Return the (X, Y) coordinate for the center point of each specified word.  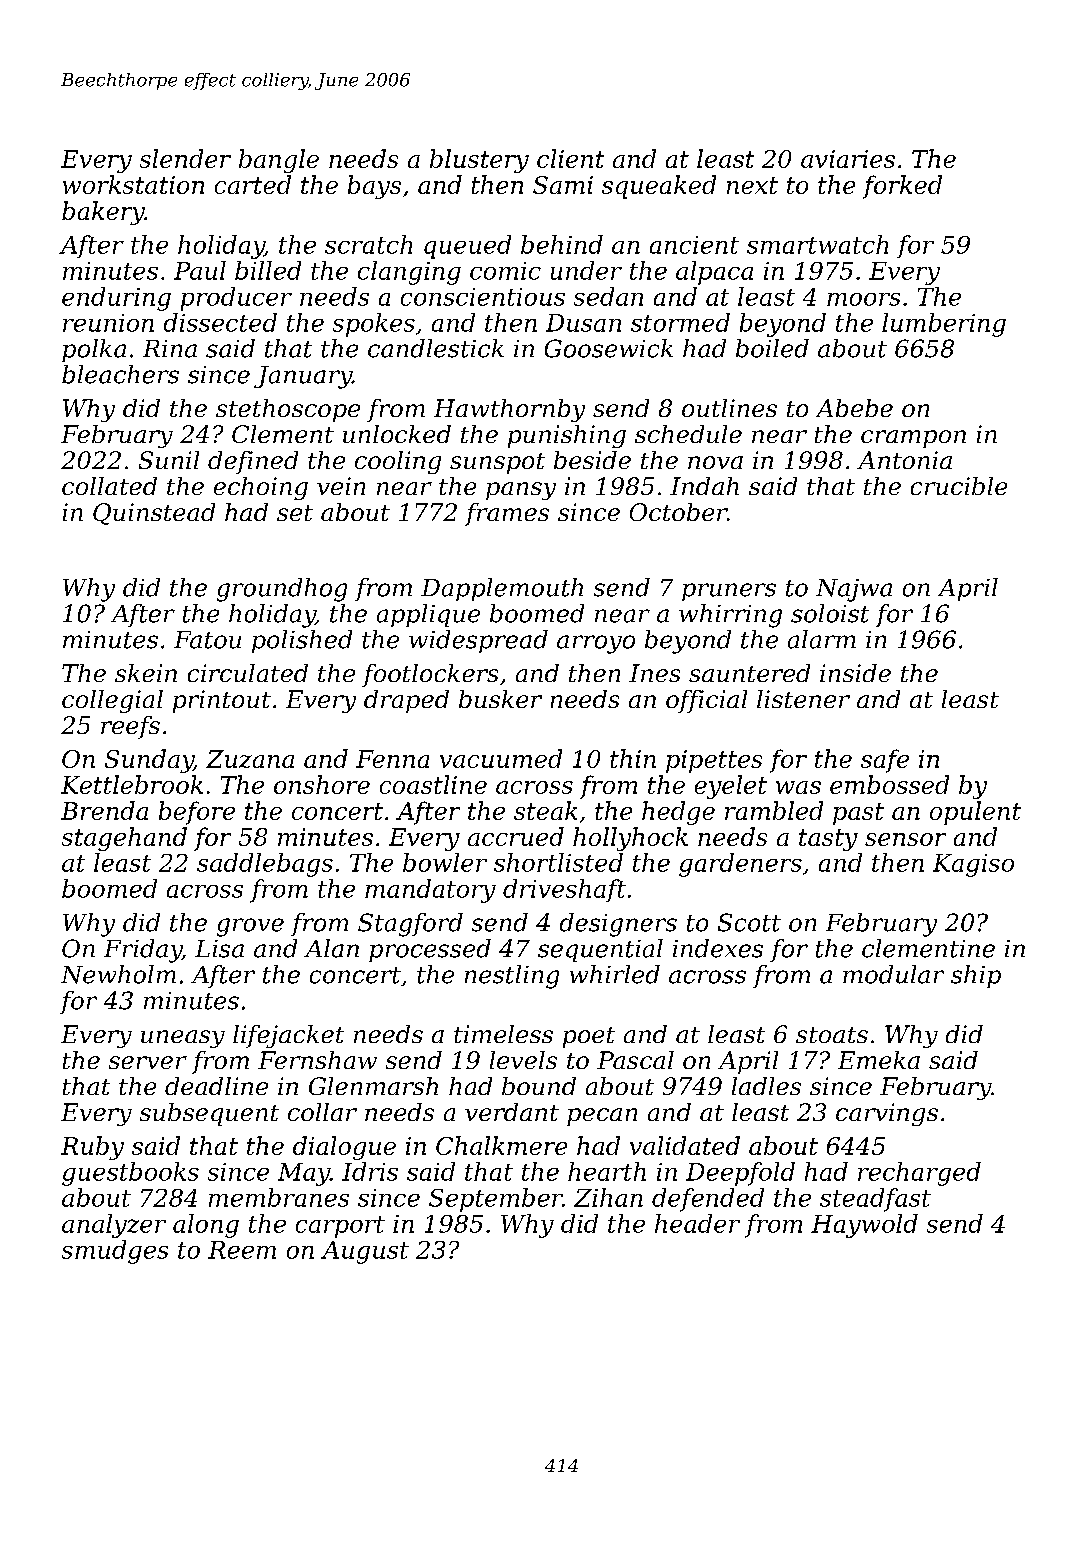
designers (618, 925)
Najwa (854, 590)
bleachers (120, 374)
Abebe (854, 408)
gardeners (740, 865)
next (752, 185)
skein (146, 673)
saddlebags (265, 865)
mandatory (430, 891)
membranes (279, 1197)
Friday (143, 951)
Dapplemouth (502, 589)
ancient (694, 245)
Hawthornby (509, 410)
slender (185, 158)
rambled (774, 810)
